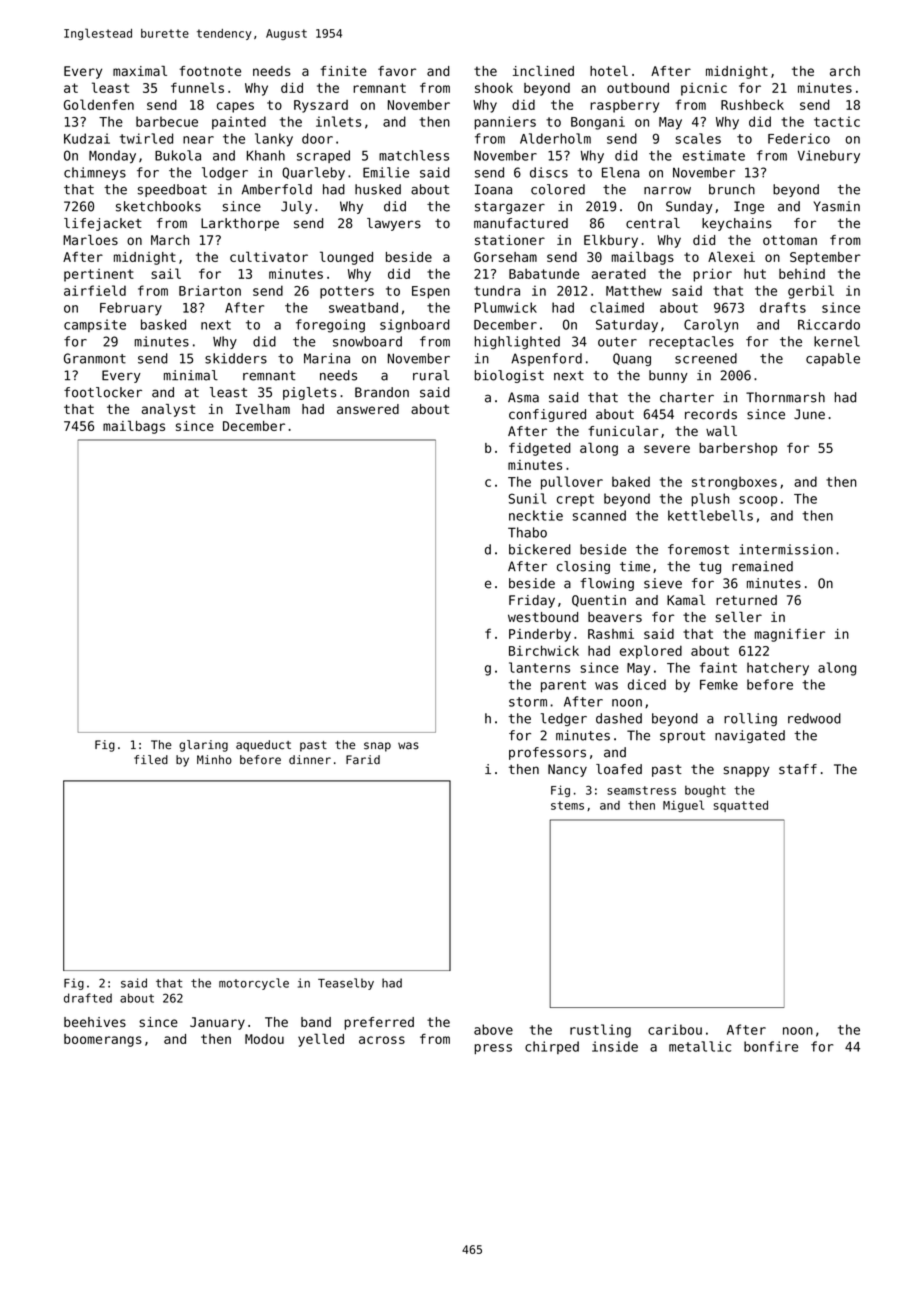  I want to click on analyst, so click(168, 410).
